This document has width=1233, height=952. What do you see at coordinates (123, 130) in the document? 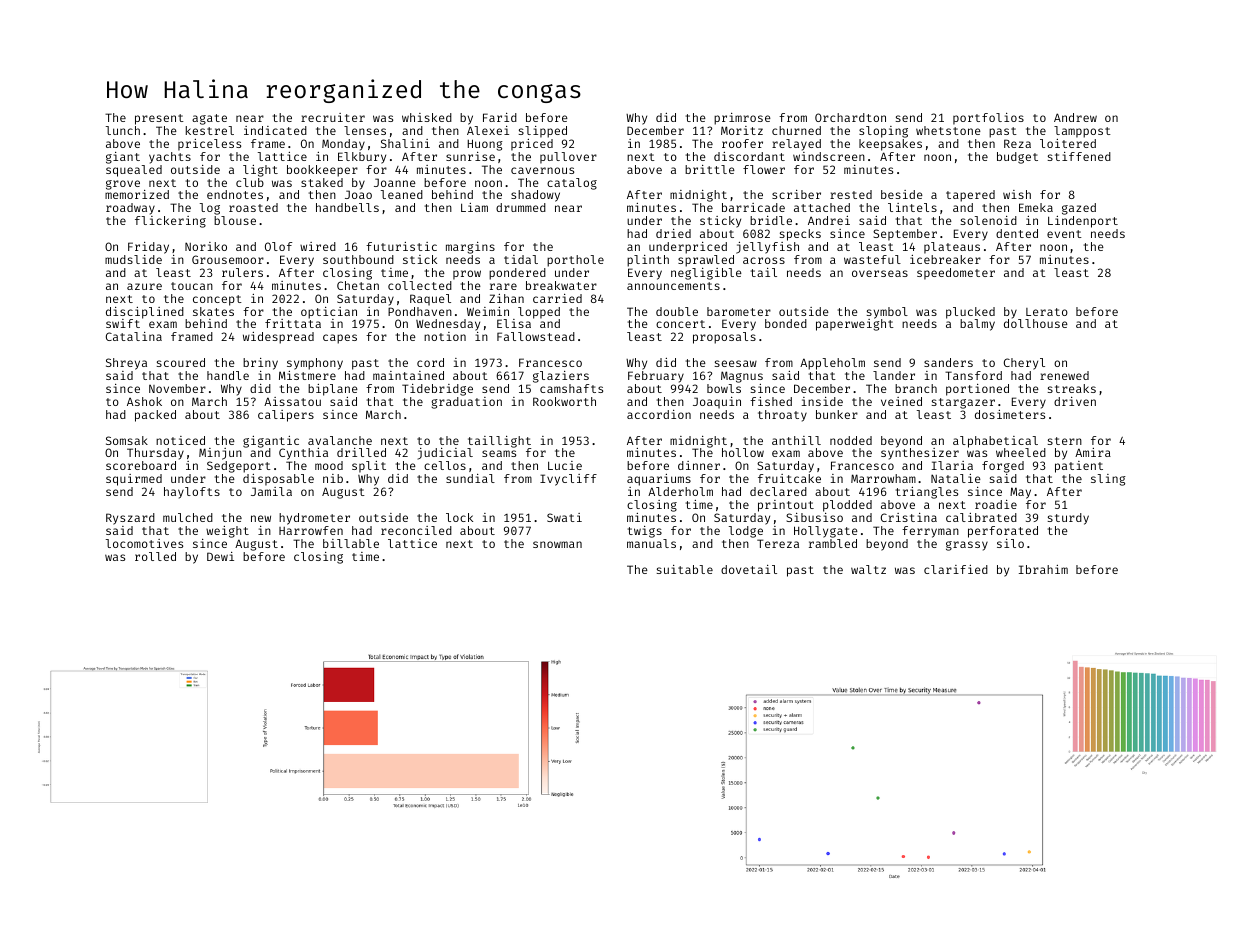
I see `lunch` at bounding box center [123, 130].
